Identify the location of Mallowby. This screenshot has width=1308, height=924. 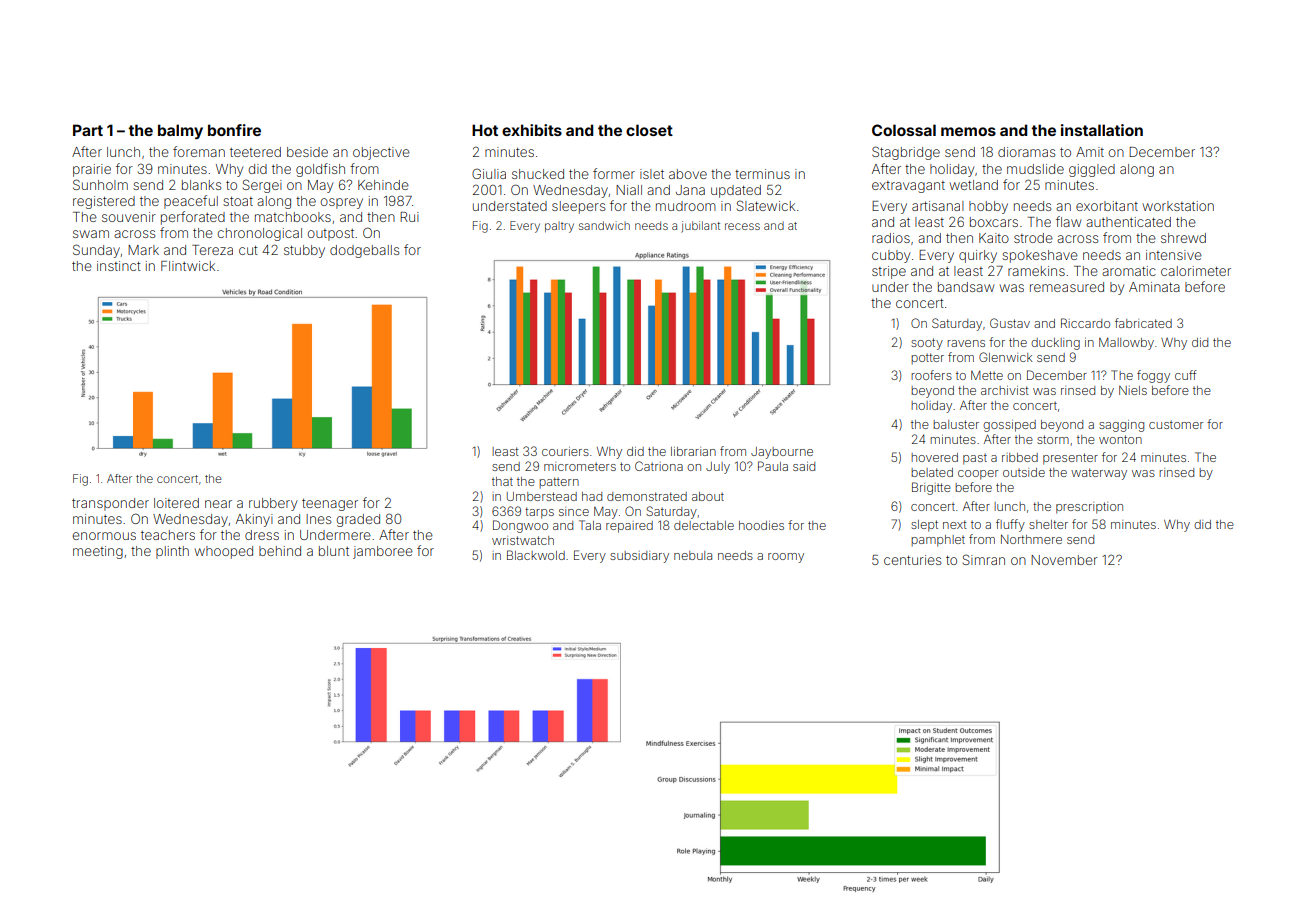
(1126, 344).
